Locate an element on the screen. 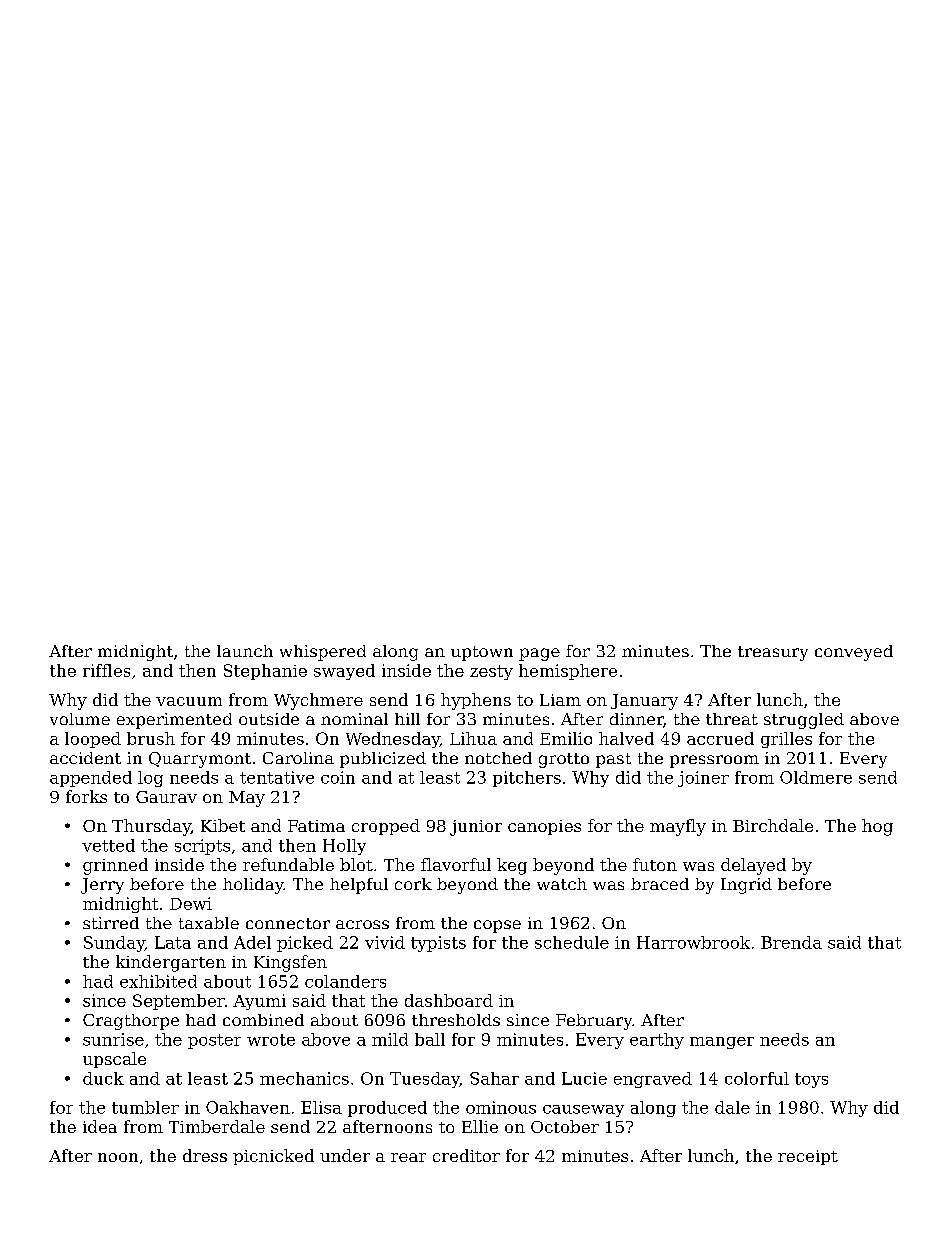  accident is located at coordinates (85, 758).
